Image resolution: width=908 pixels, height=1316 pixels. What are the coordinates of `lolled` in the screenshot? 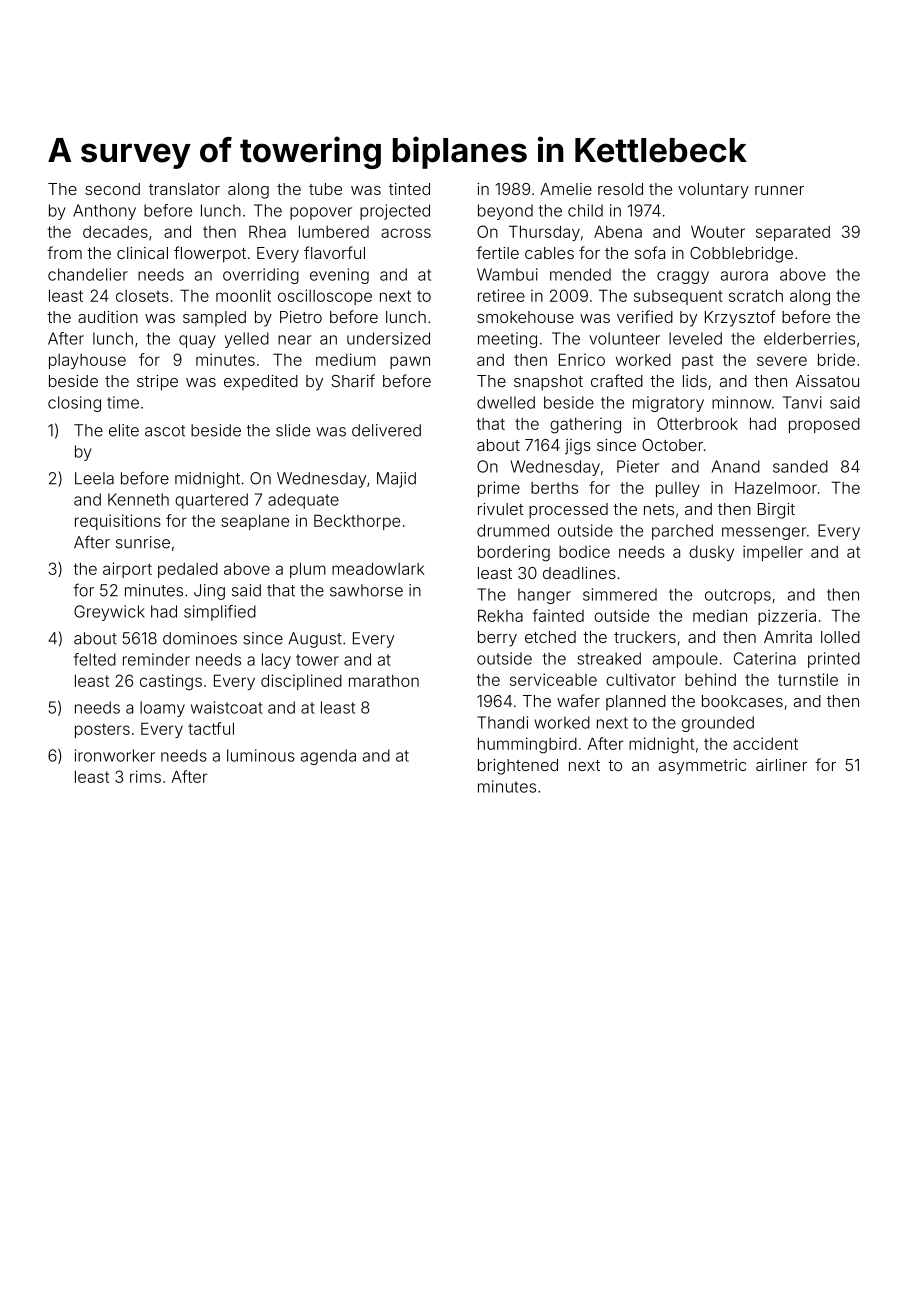 It's located at (840, 637).
